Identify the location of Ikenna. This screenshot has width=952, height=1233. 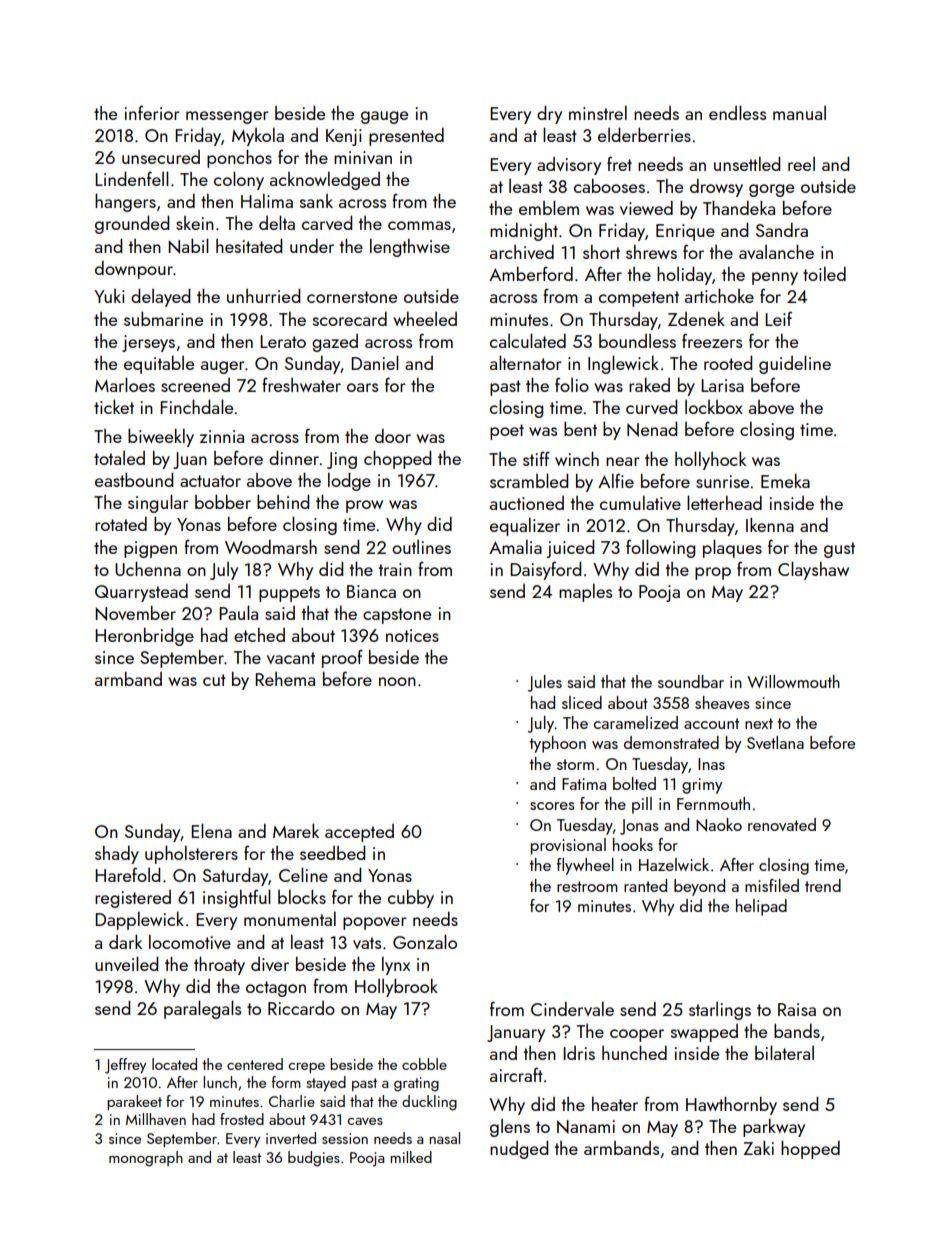
(770, 524).
